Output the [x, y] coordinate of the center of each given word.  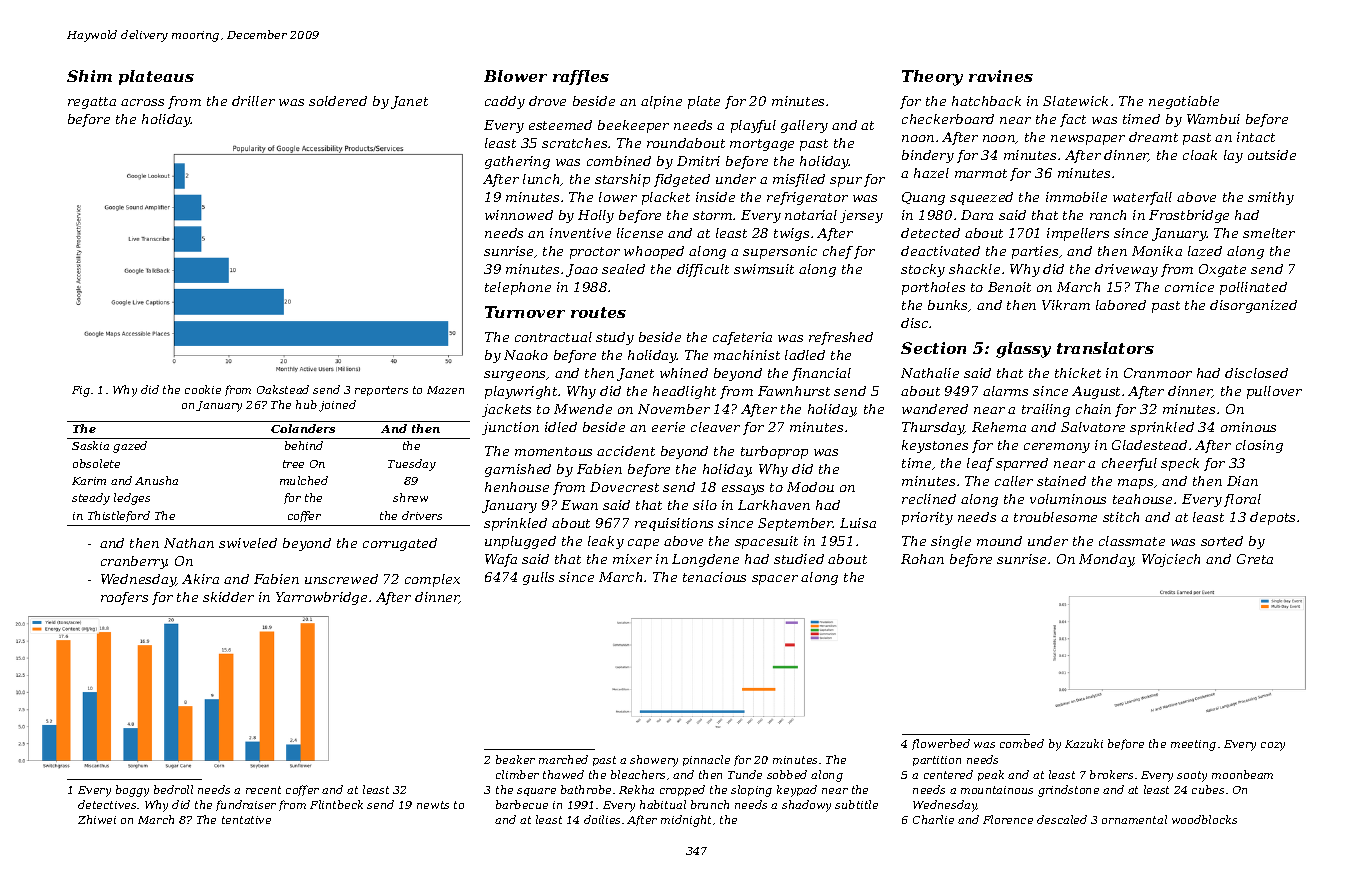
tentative [246, 820]
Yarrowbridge [321, 598]
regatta [92, 103]
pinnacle [706, 760]
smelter [1269, 233]
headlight [684, 392]
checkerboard [948, 119]
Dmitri [698, 161]
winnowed [519, 215]
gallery [804, 126]
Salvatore [1093, 427]
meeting [1193, 745]
